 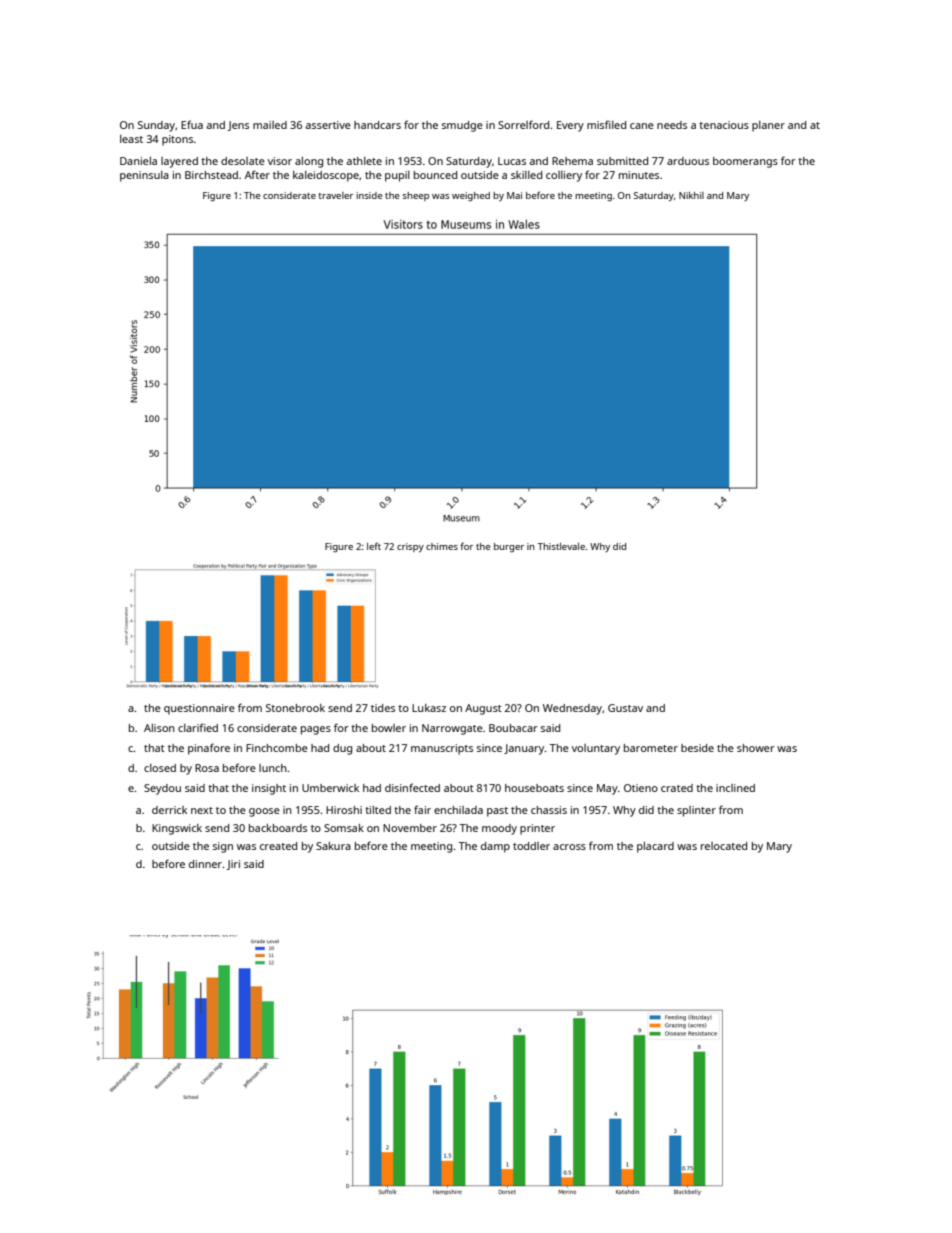 What do you see at coordinates (383, 708) in the screenshot?
I see `tides` at bounding box center [383, 708].
